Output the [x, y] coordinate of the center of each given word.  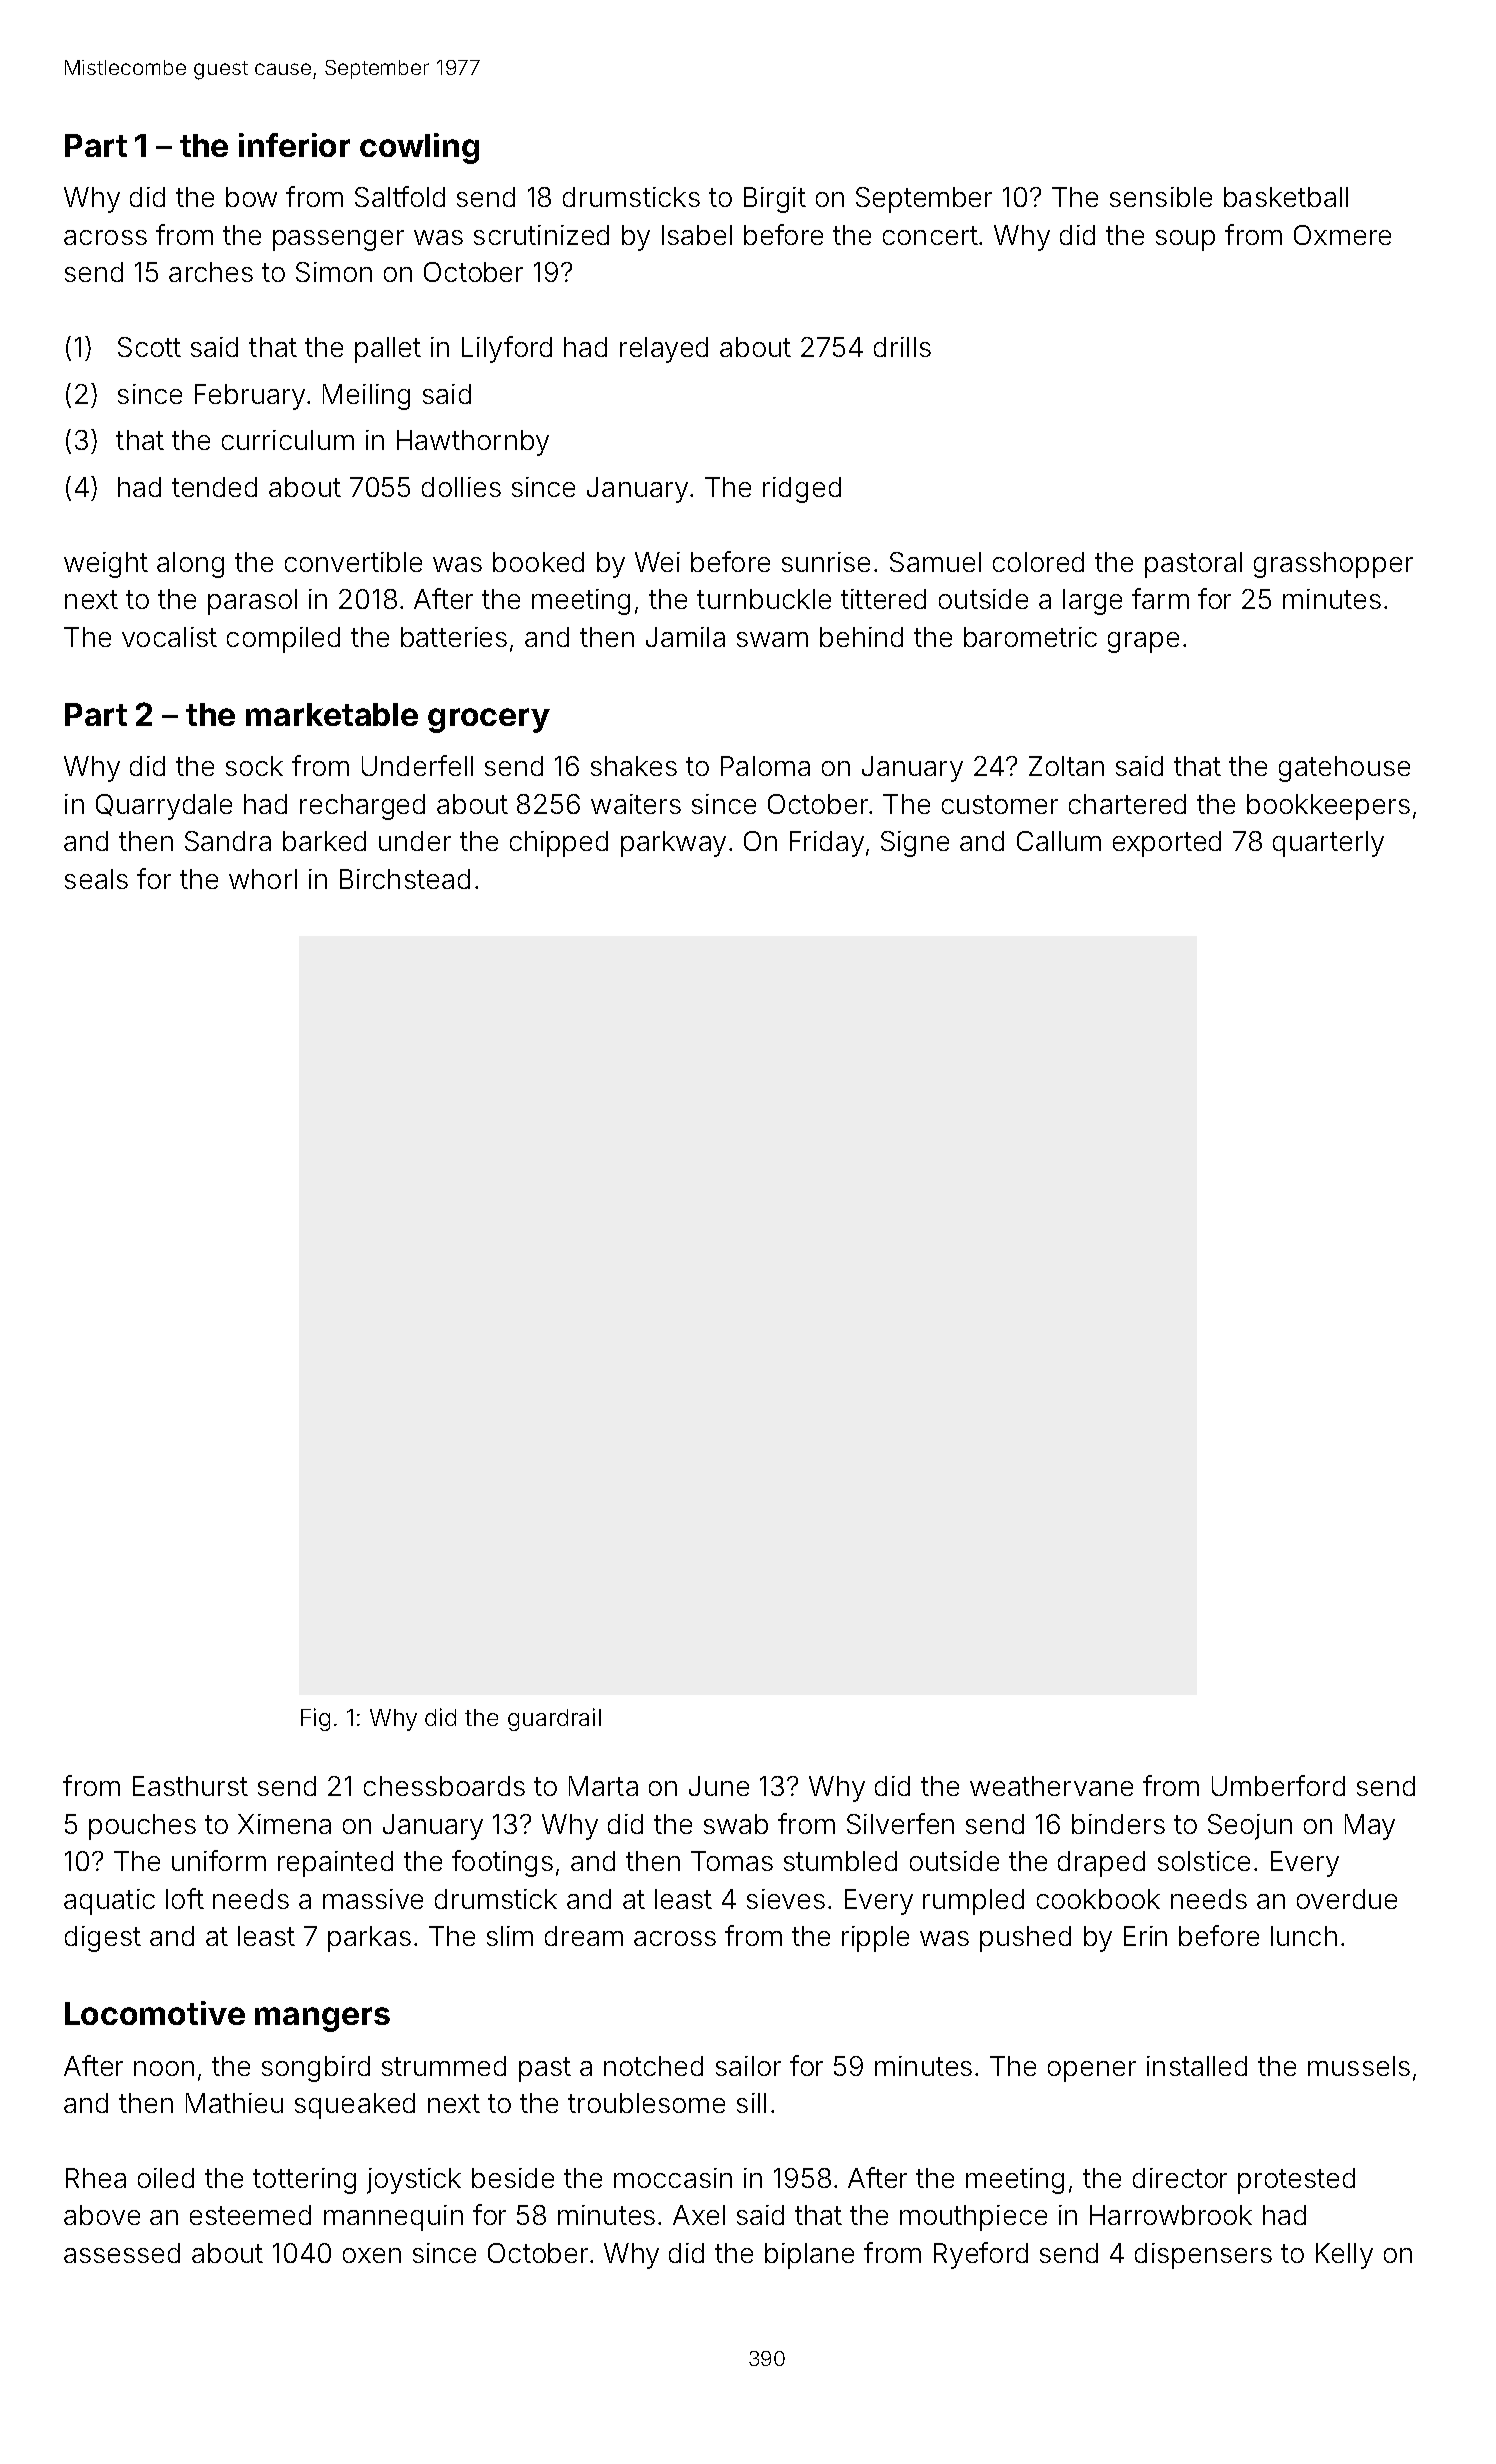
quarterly [1328, 844]
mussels [1359, 2066]
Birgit [775, 200]
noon [164, 2068]
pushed [1025, 1939]
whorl [263, 879]
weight [106, 565]
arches [211, 272]
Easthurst [190, 1786]
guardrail [554, 1719]
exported [1167, 844]
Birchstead [405, 879]
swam [772, 639]
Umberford [1278, 1785]
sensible [1161, 197]
